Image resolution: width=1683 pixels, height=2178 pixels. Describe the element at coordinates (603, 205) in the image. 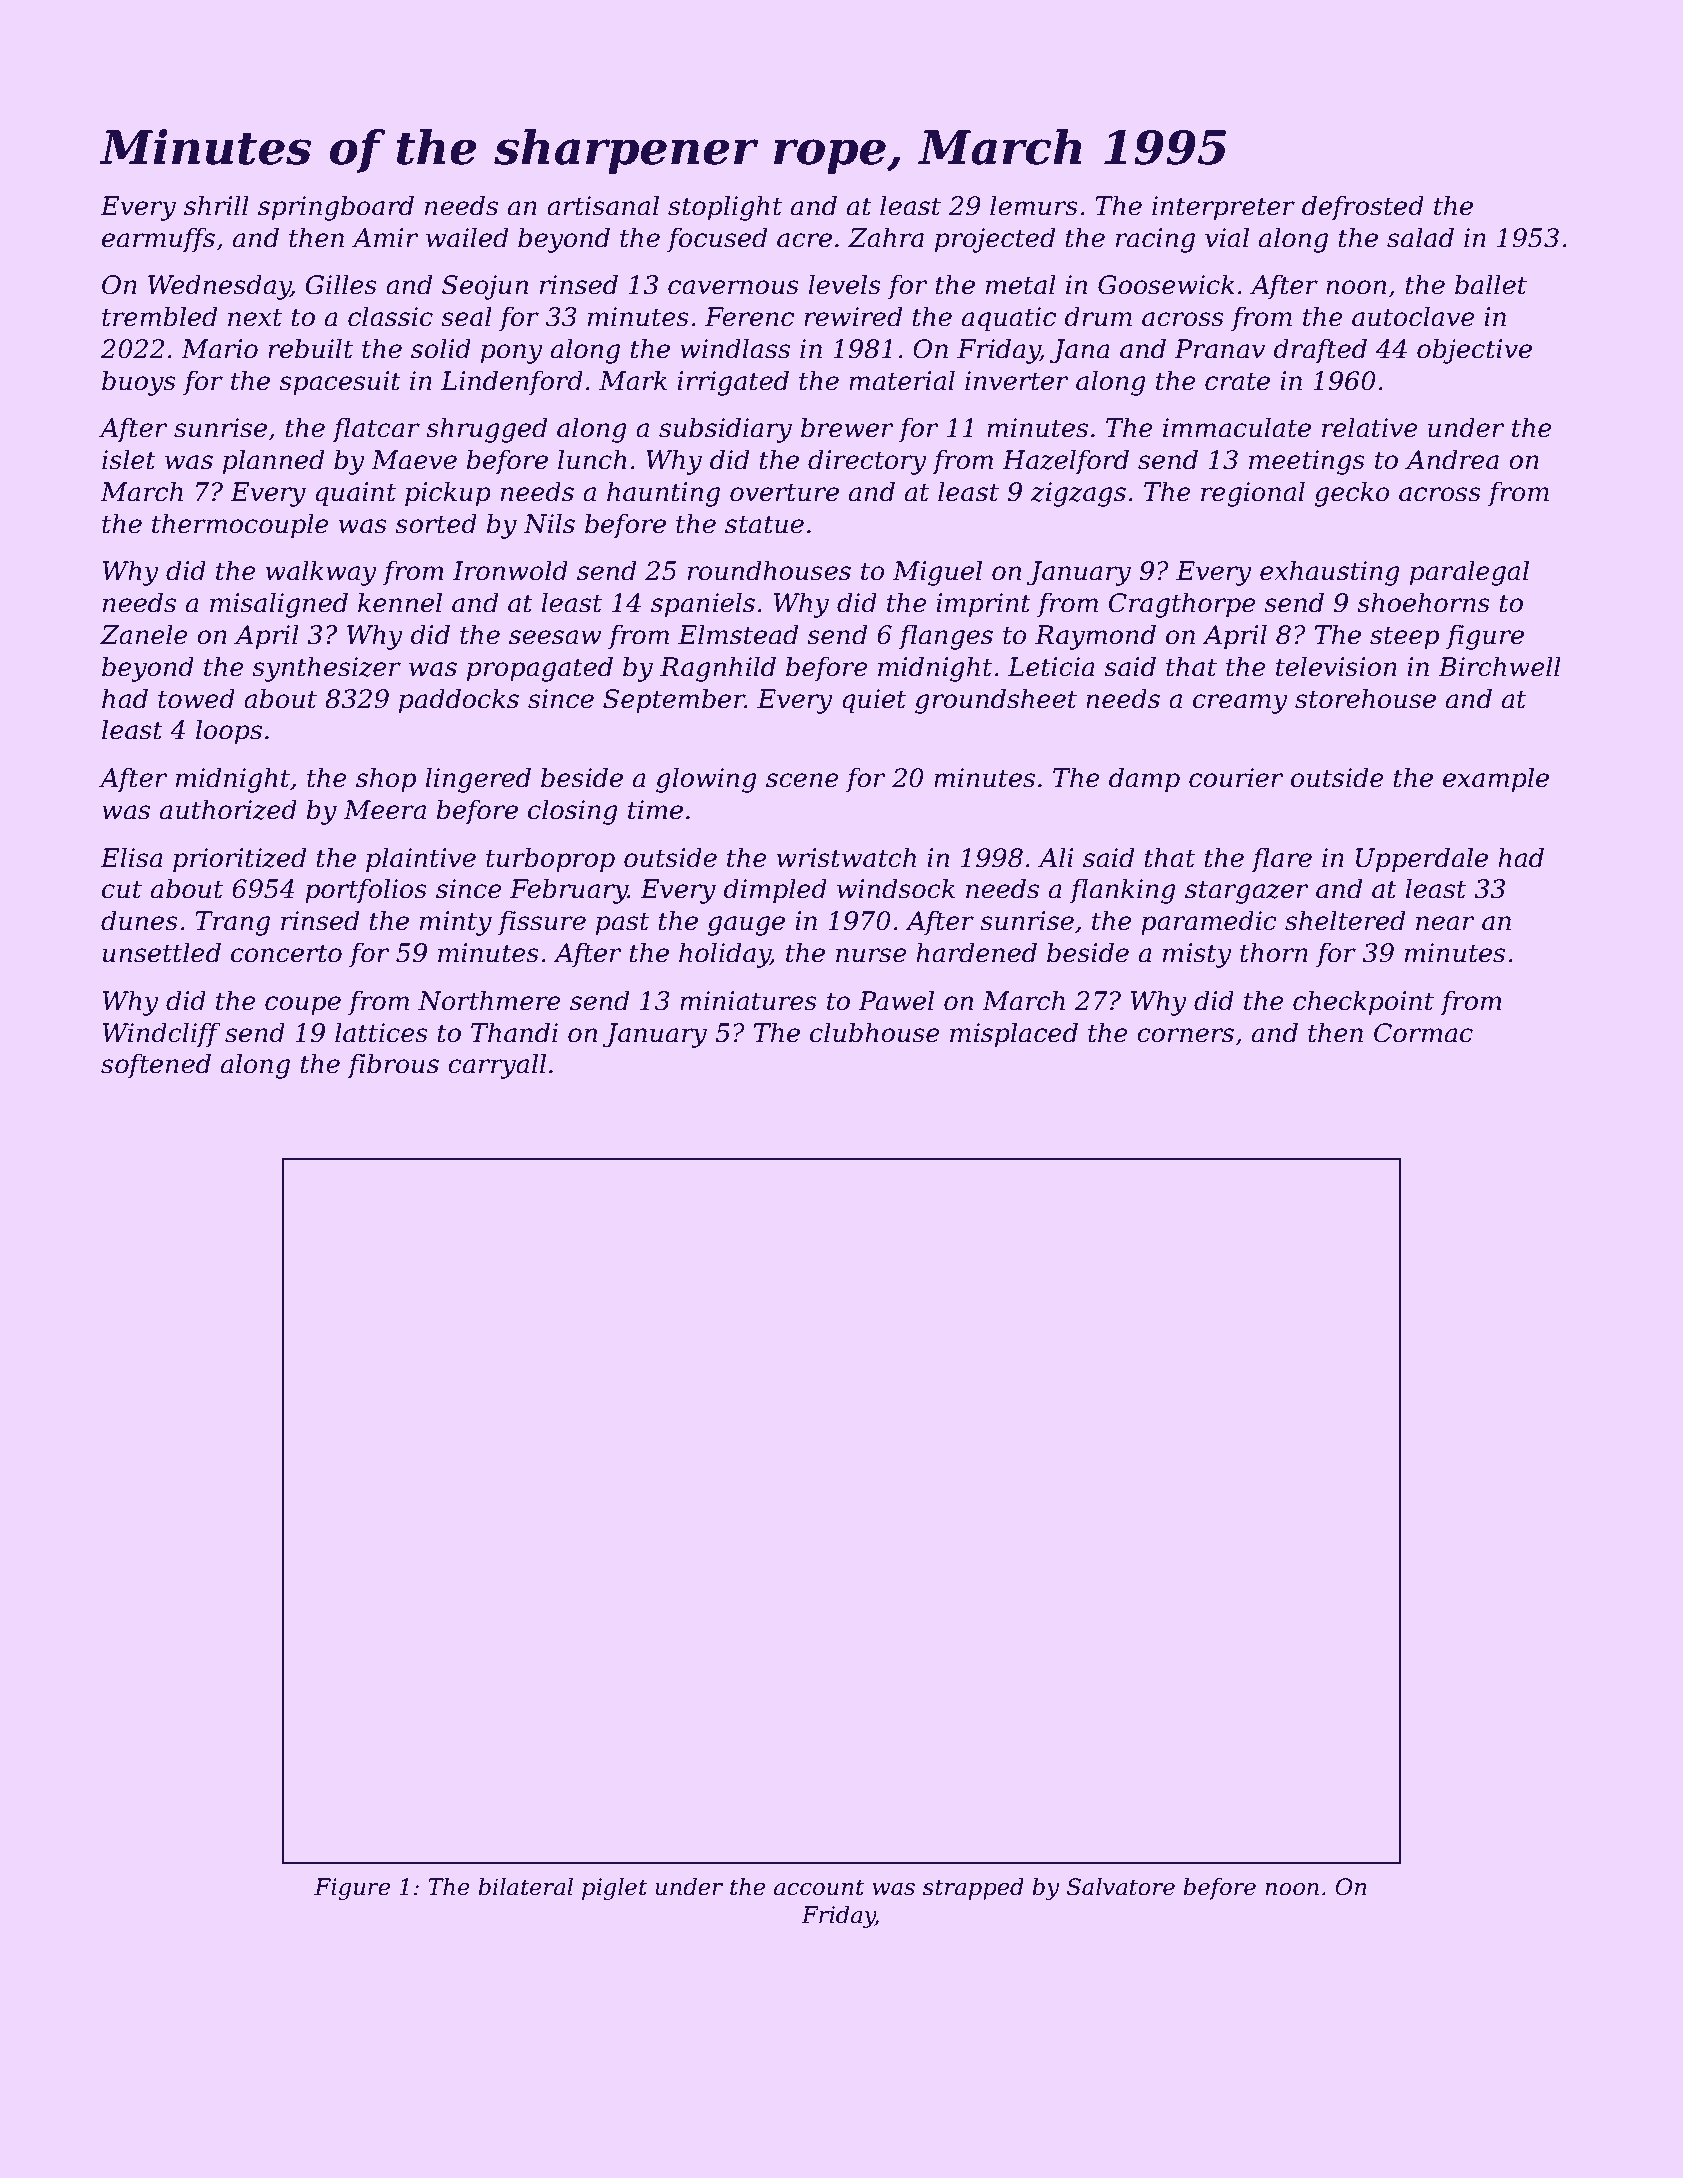

I see `artisanal` at that location.
